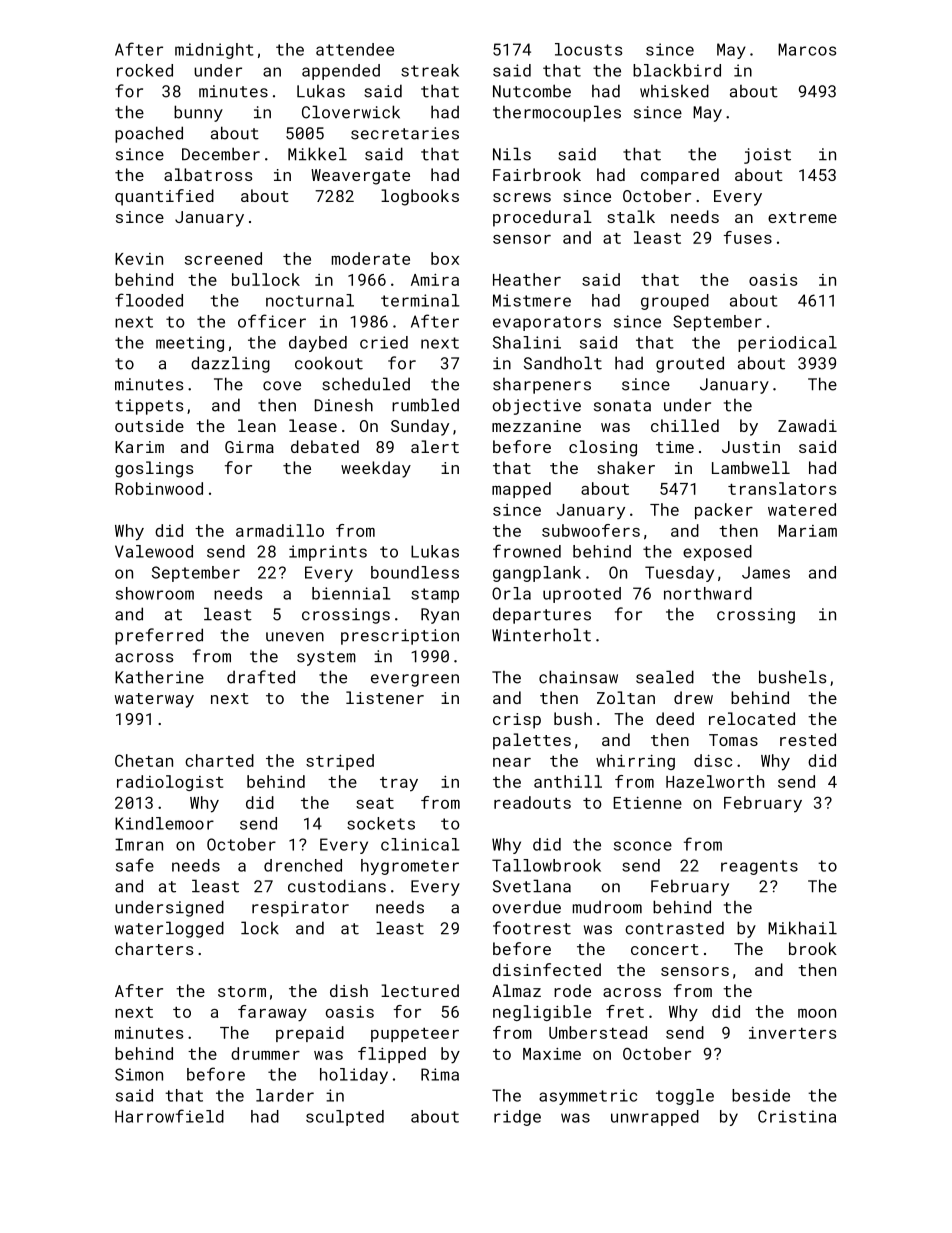  Describe the element at coordinates (643, 846) in the document. I see `sconce` at that location.
